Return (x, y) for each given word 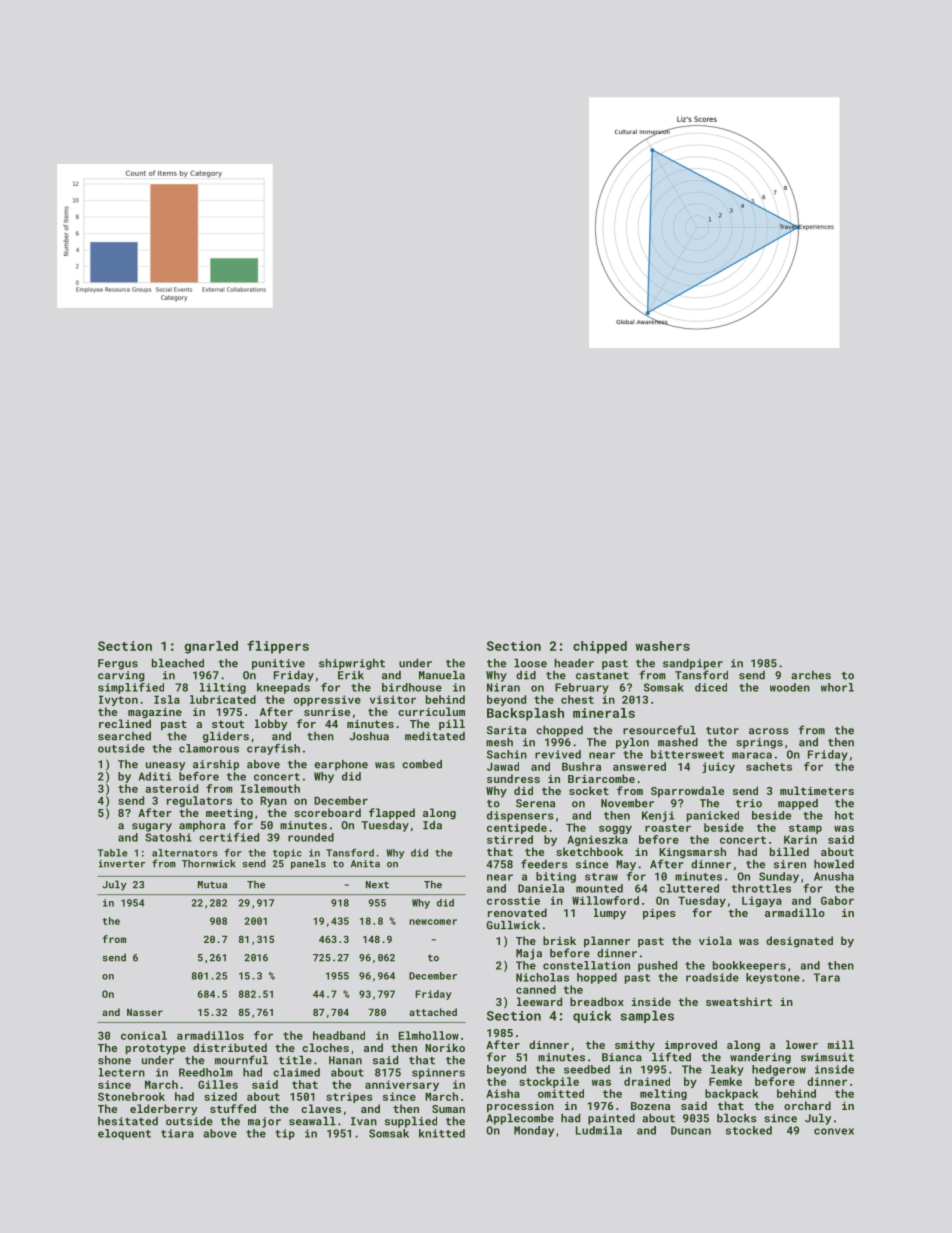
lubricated (223, 699)
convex (834, 1131)
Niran (503, 687)
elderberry (164, 1110)
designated (799, 942)
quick (592, 1016)
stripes (349, 1097)
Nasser (145, 1012)
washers (663, 646)
